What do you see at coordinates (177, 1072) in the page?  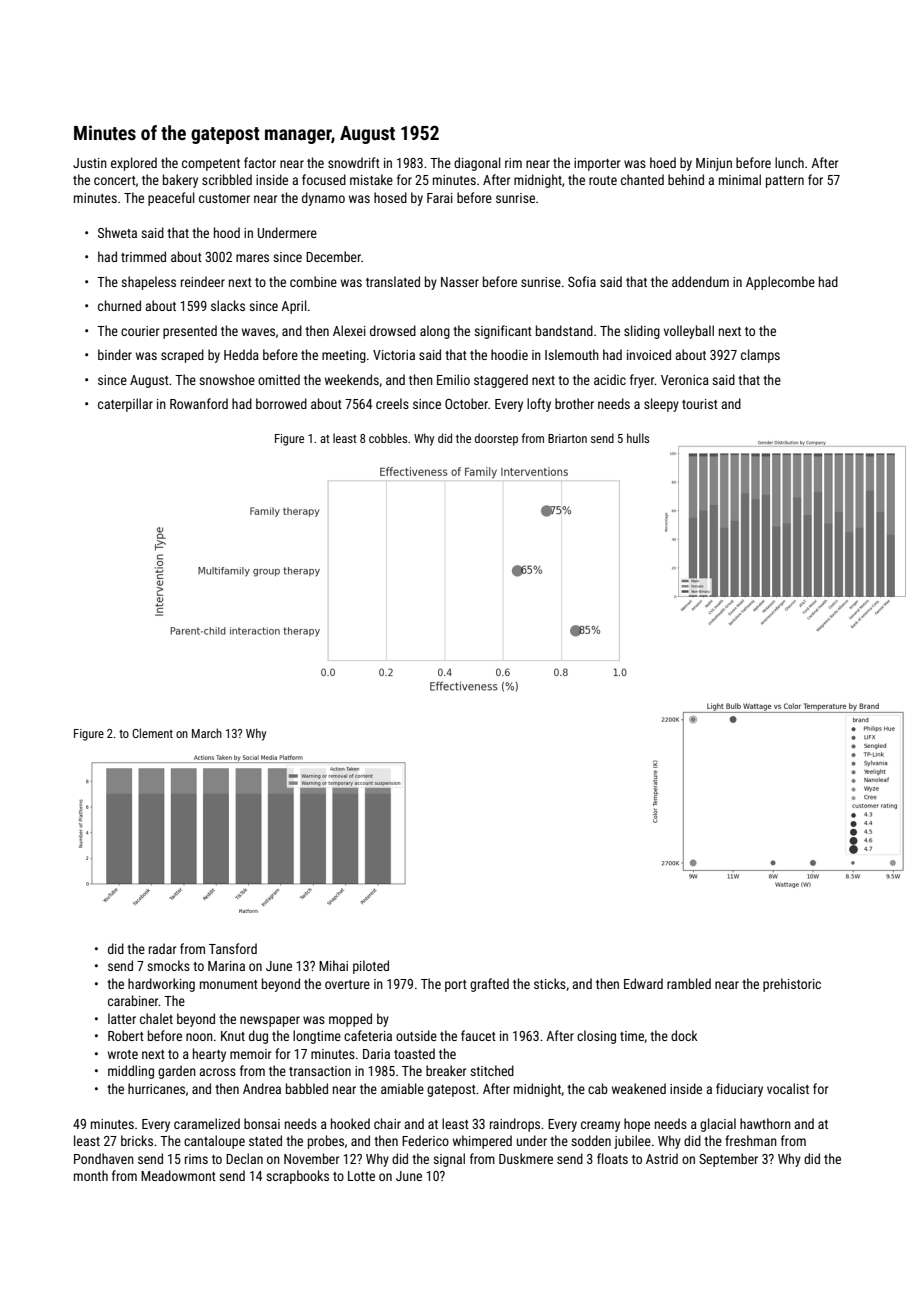 I see `garden` at bounding box center [177, 1072].
